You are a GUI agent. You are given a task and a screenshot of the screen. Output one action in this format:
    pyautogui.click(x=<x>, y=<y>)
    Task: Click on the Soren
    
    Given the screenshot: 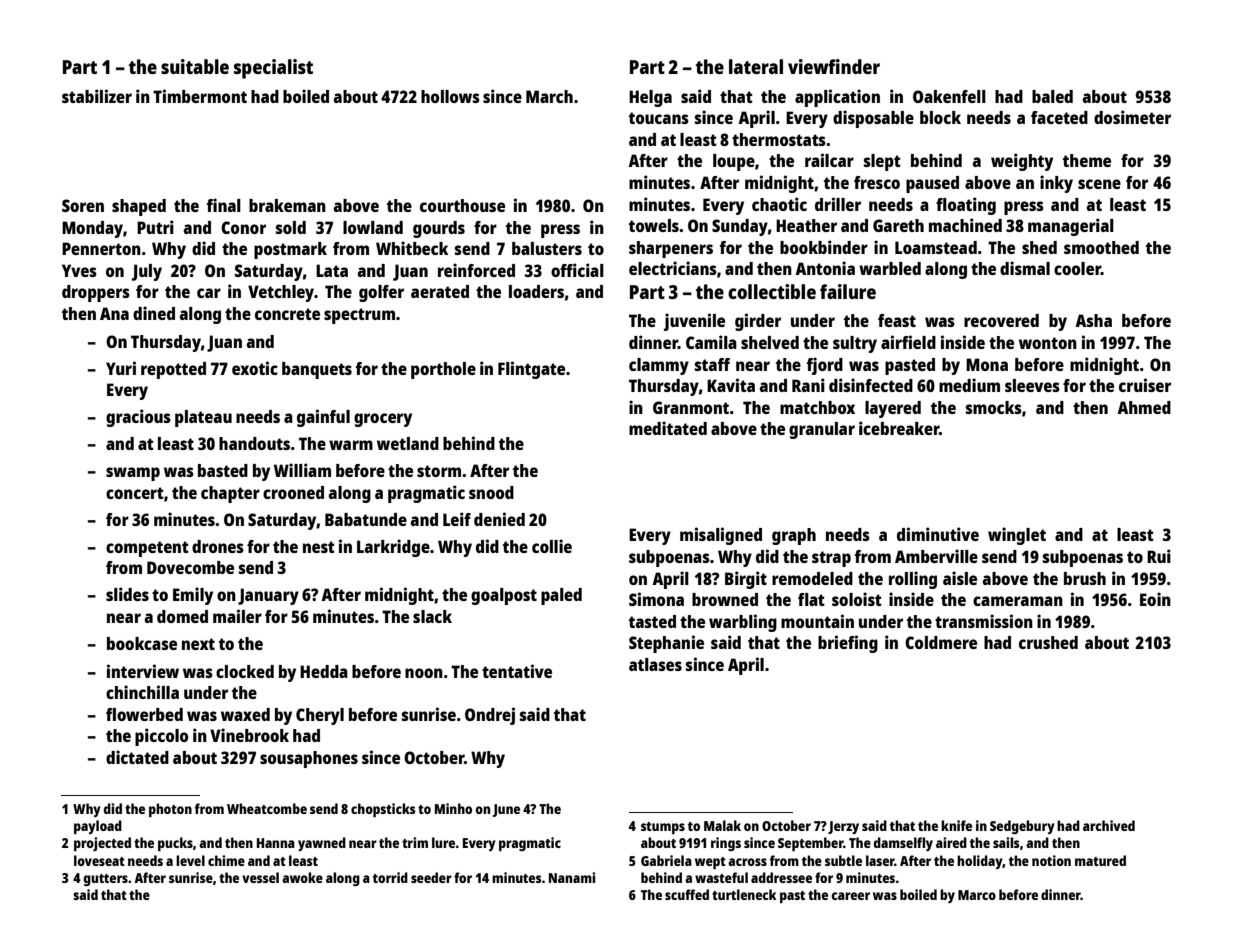 What is the action you would take?
    pyautogui.click(x=83, y=205)
